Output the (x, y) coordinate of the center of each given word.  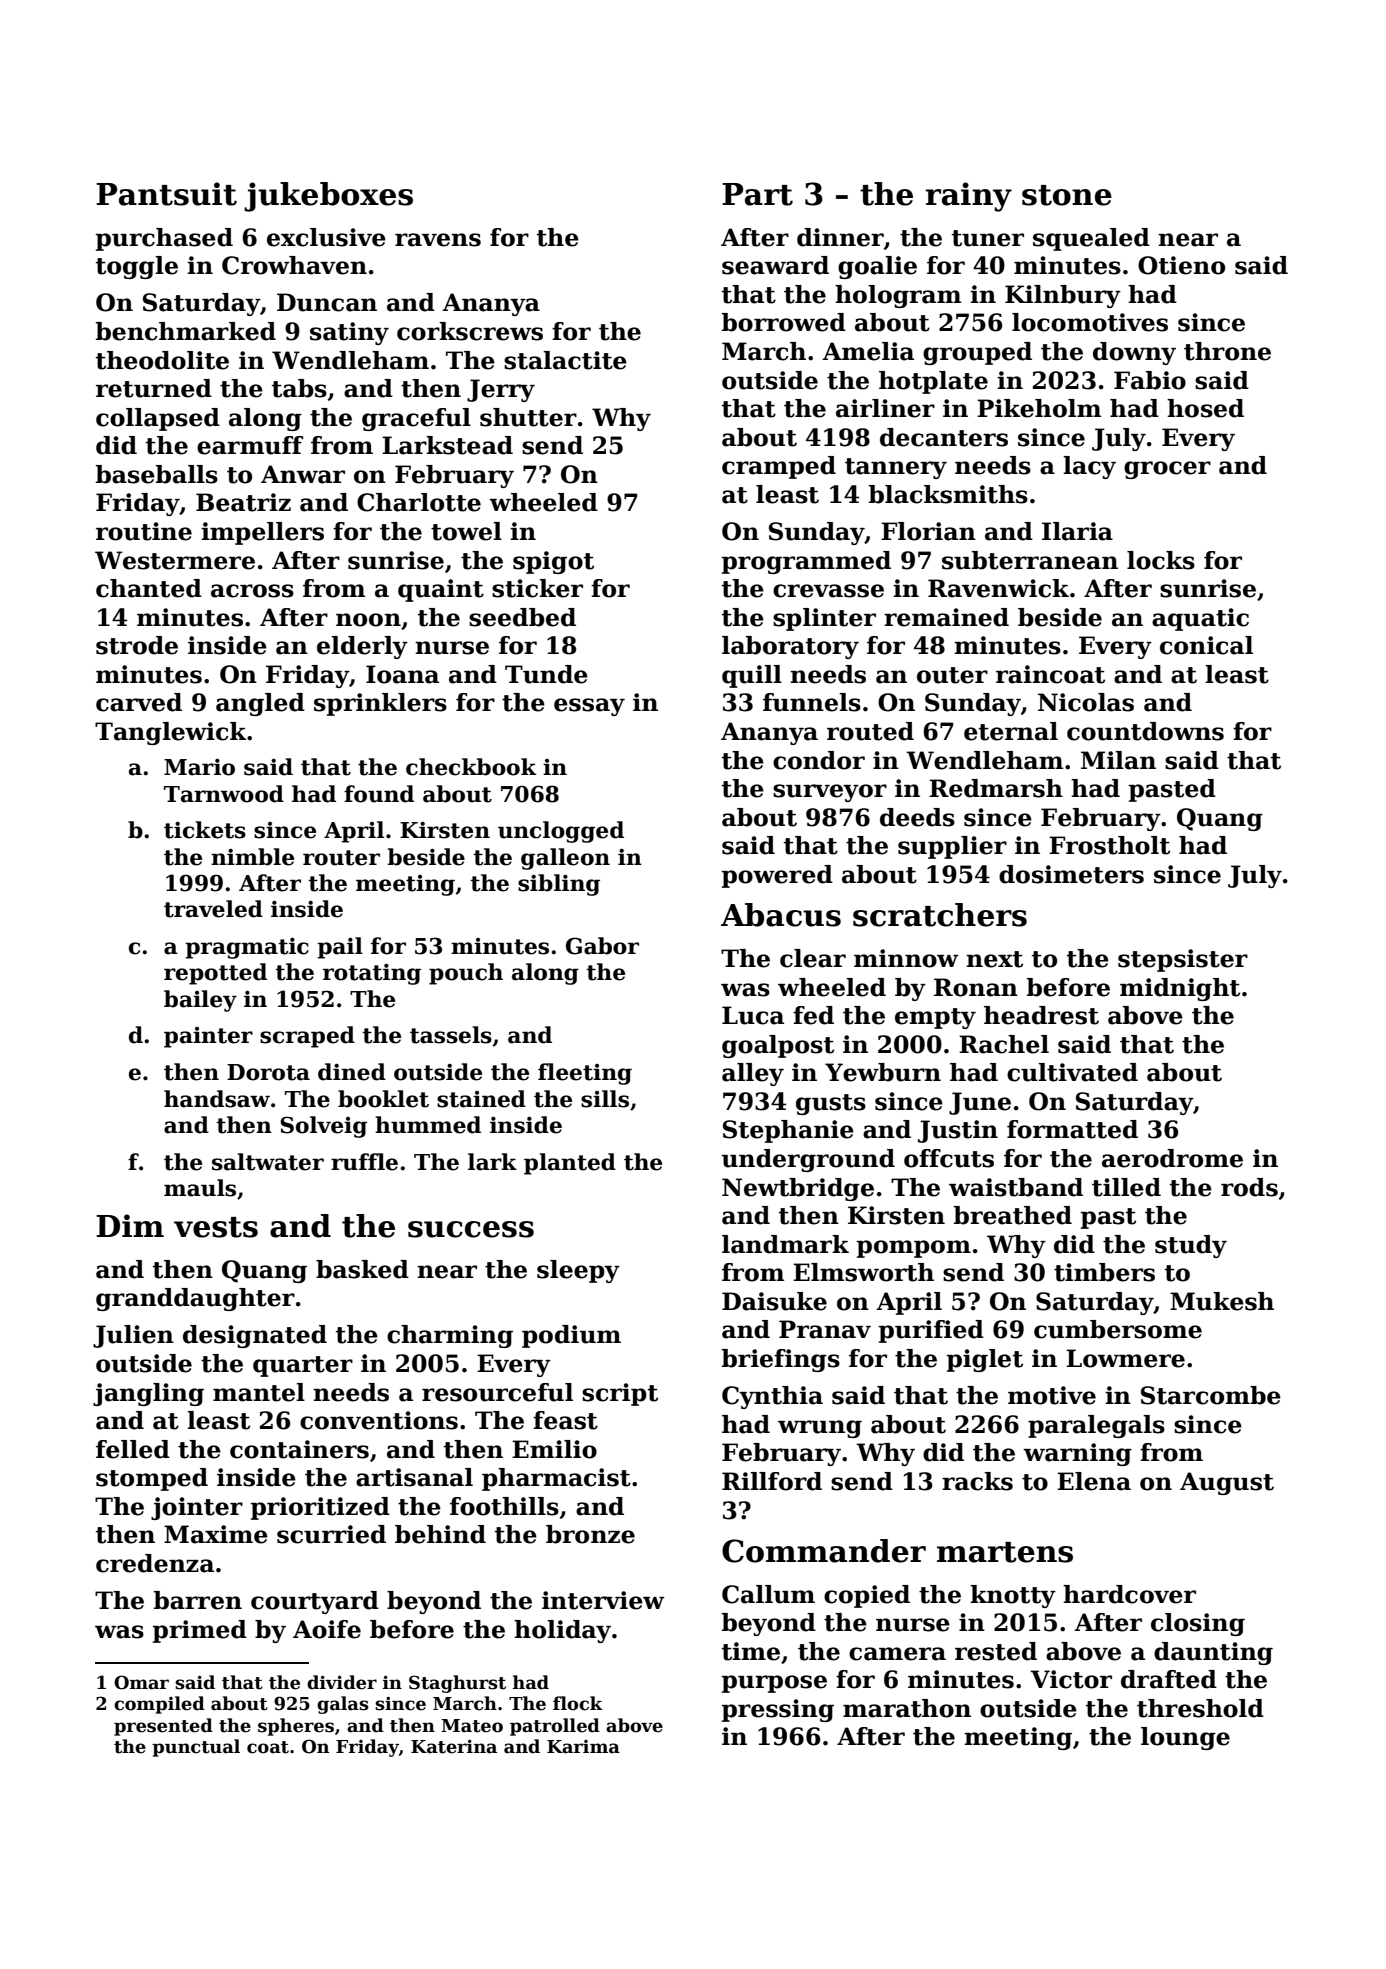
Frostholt (1109, 845)
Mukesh (1222, 1301)
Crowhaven (294, 265)
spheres (296, 1727)
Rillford (772, 1481)
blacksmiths (948, 494)
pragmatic (247, 948)
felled (133, 1449)
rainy (969, 197)
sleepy (578, 1271)
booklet (383, 1099)
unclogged (561, 832)
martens (1005, 1552)
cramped (779, 467)
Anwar (303, 474)
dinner (840, 237)
